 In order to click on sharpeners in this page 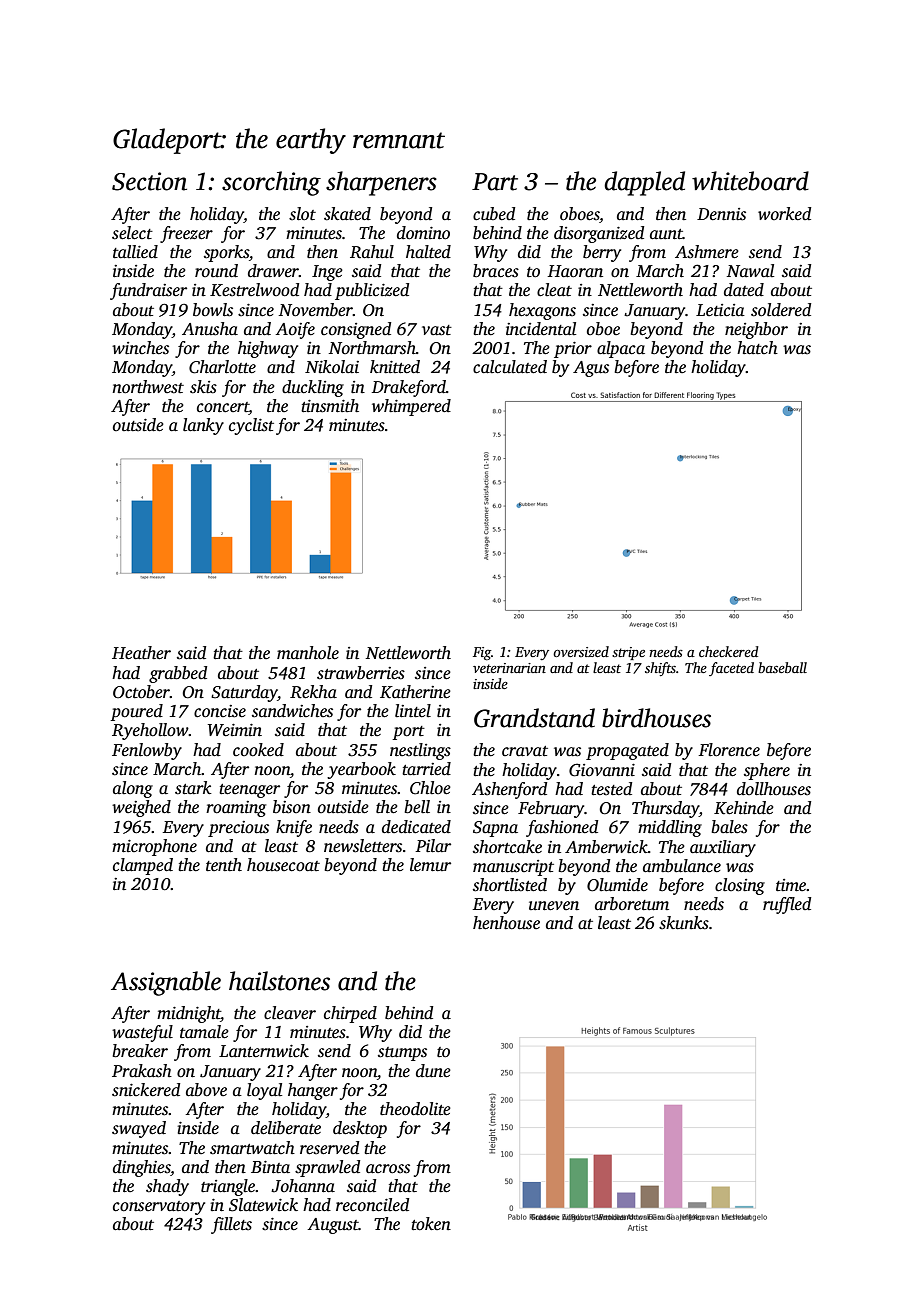, I will do `click(381, 183)`.
